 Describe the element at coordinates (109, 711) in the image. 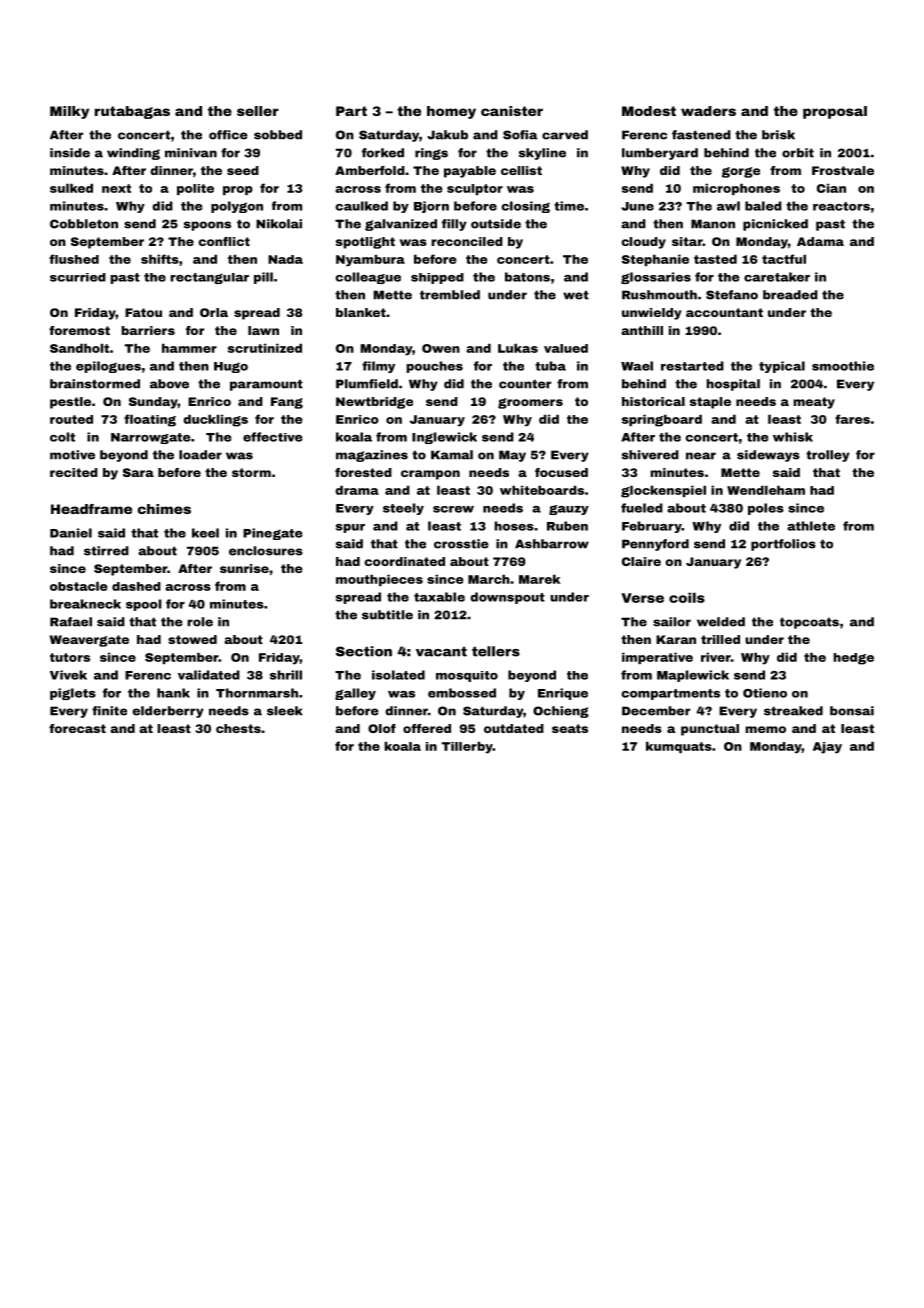

I see `finite` at that location.
